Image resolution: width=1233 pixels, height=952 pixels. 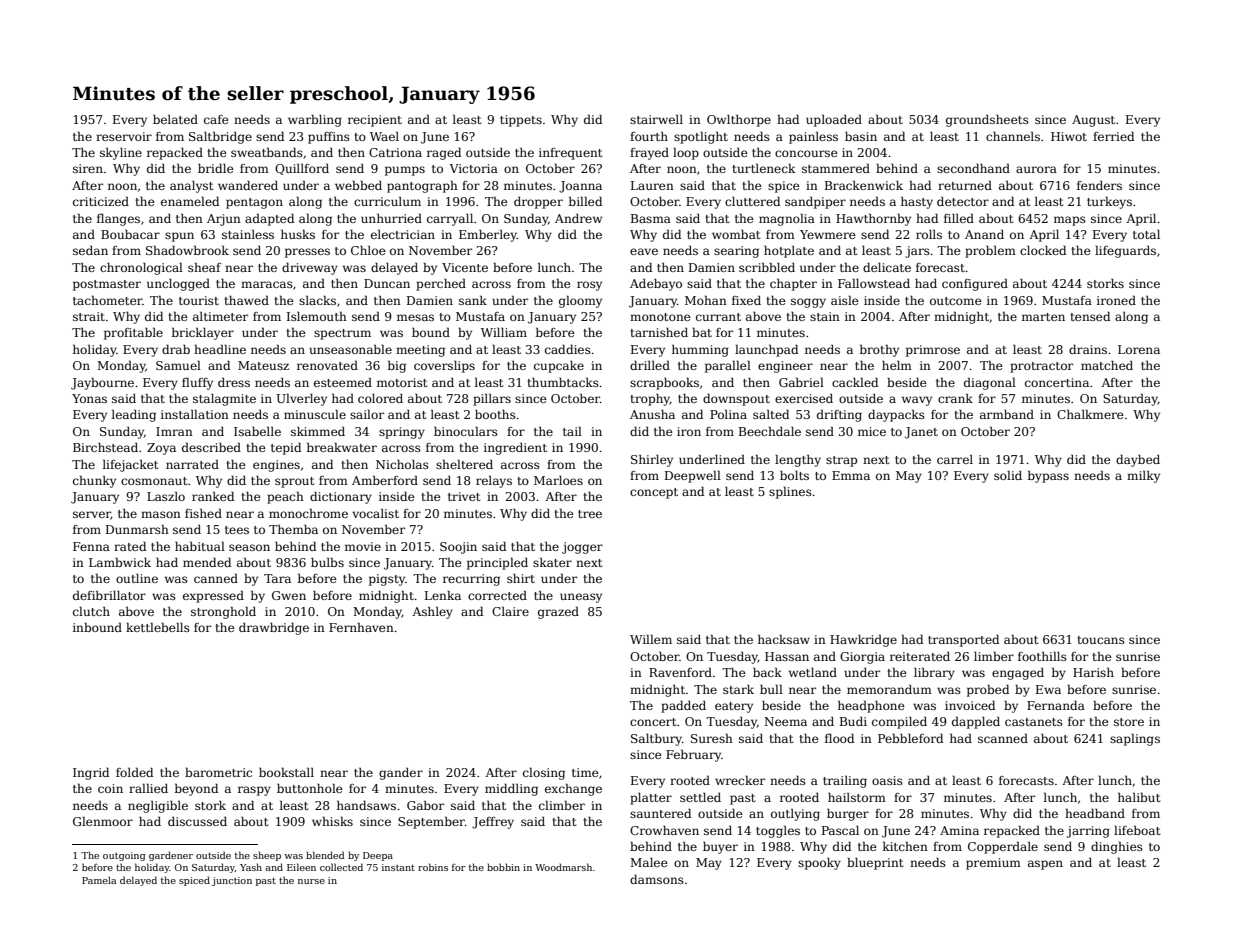 What do you see at coordinates (828, 234) in the page?
I see `Yewmere` at bounding box center [828, 234].
